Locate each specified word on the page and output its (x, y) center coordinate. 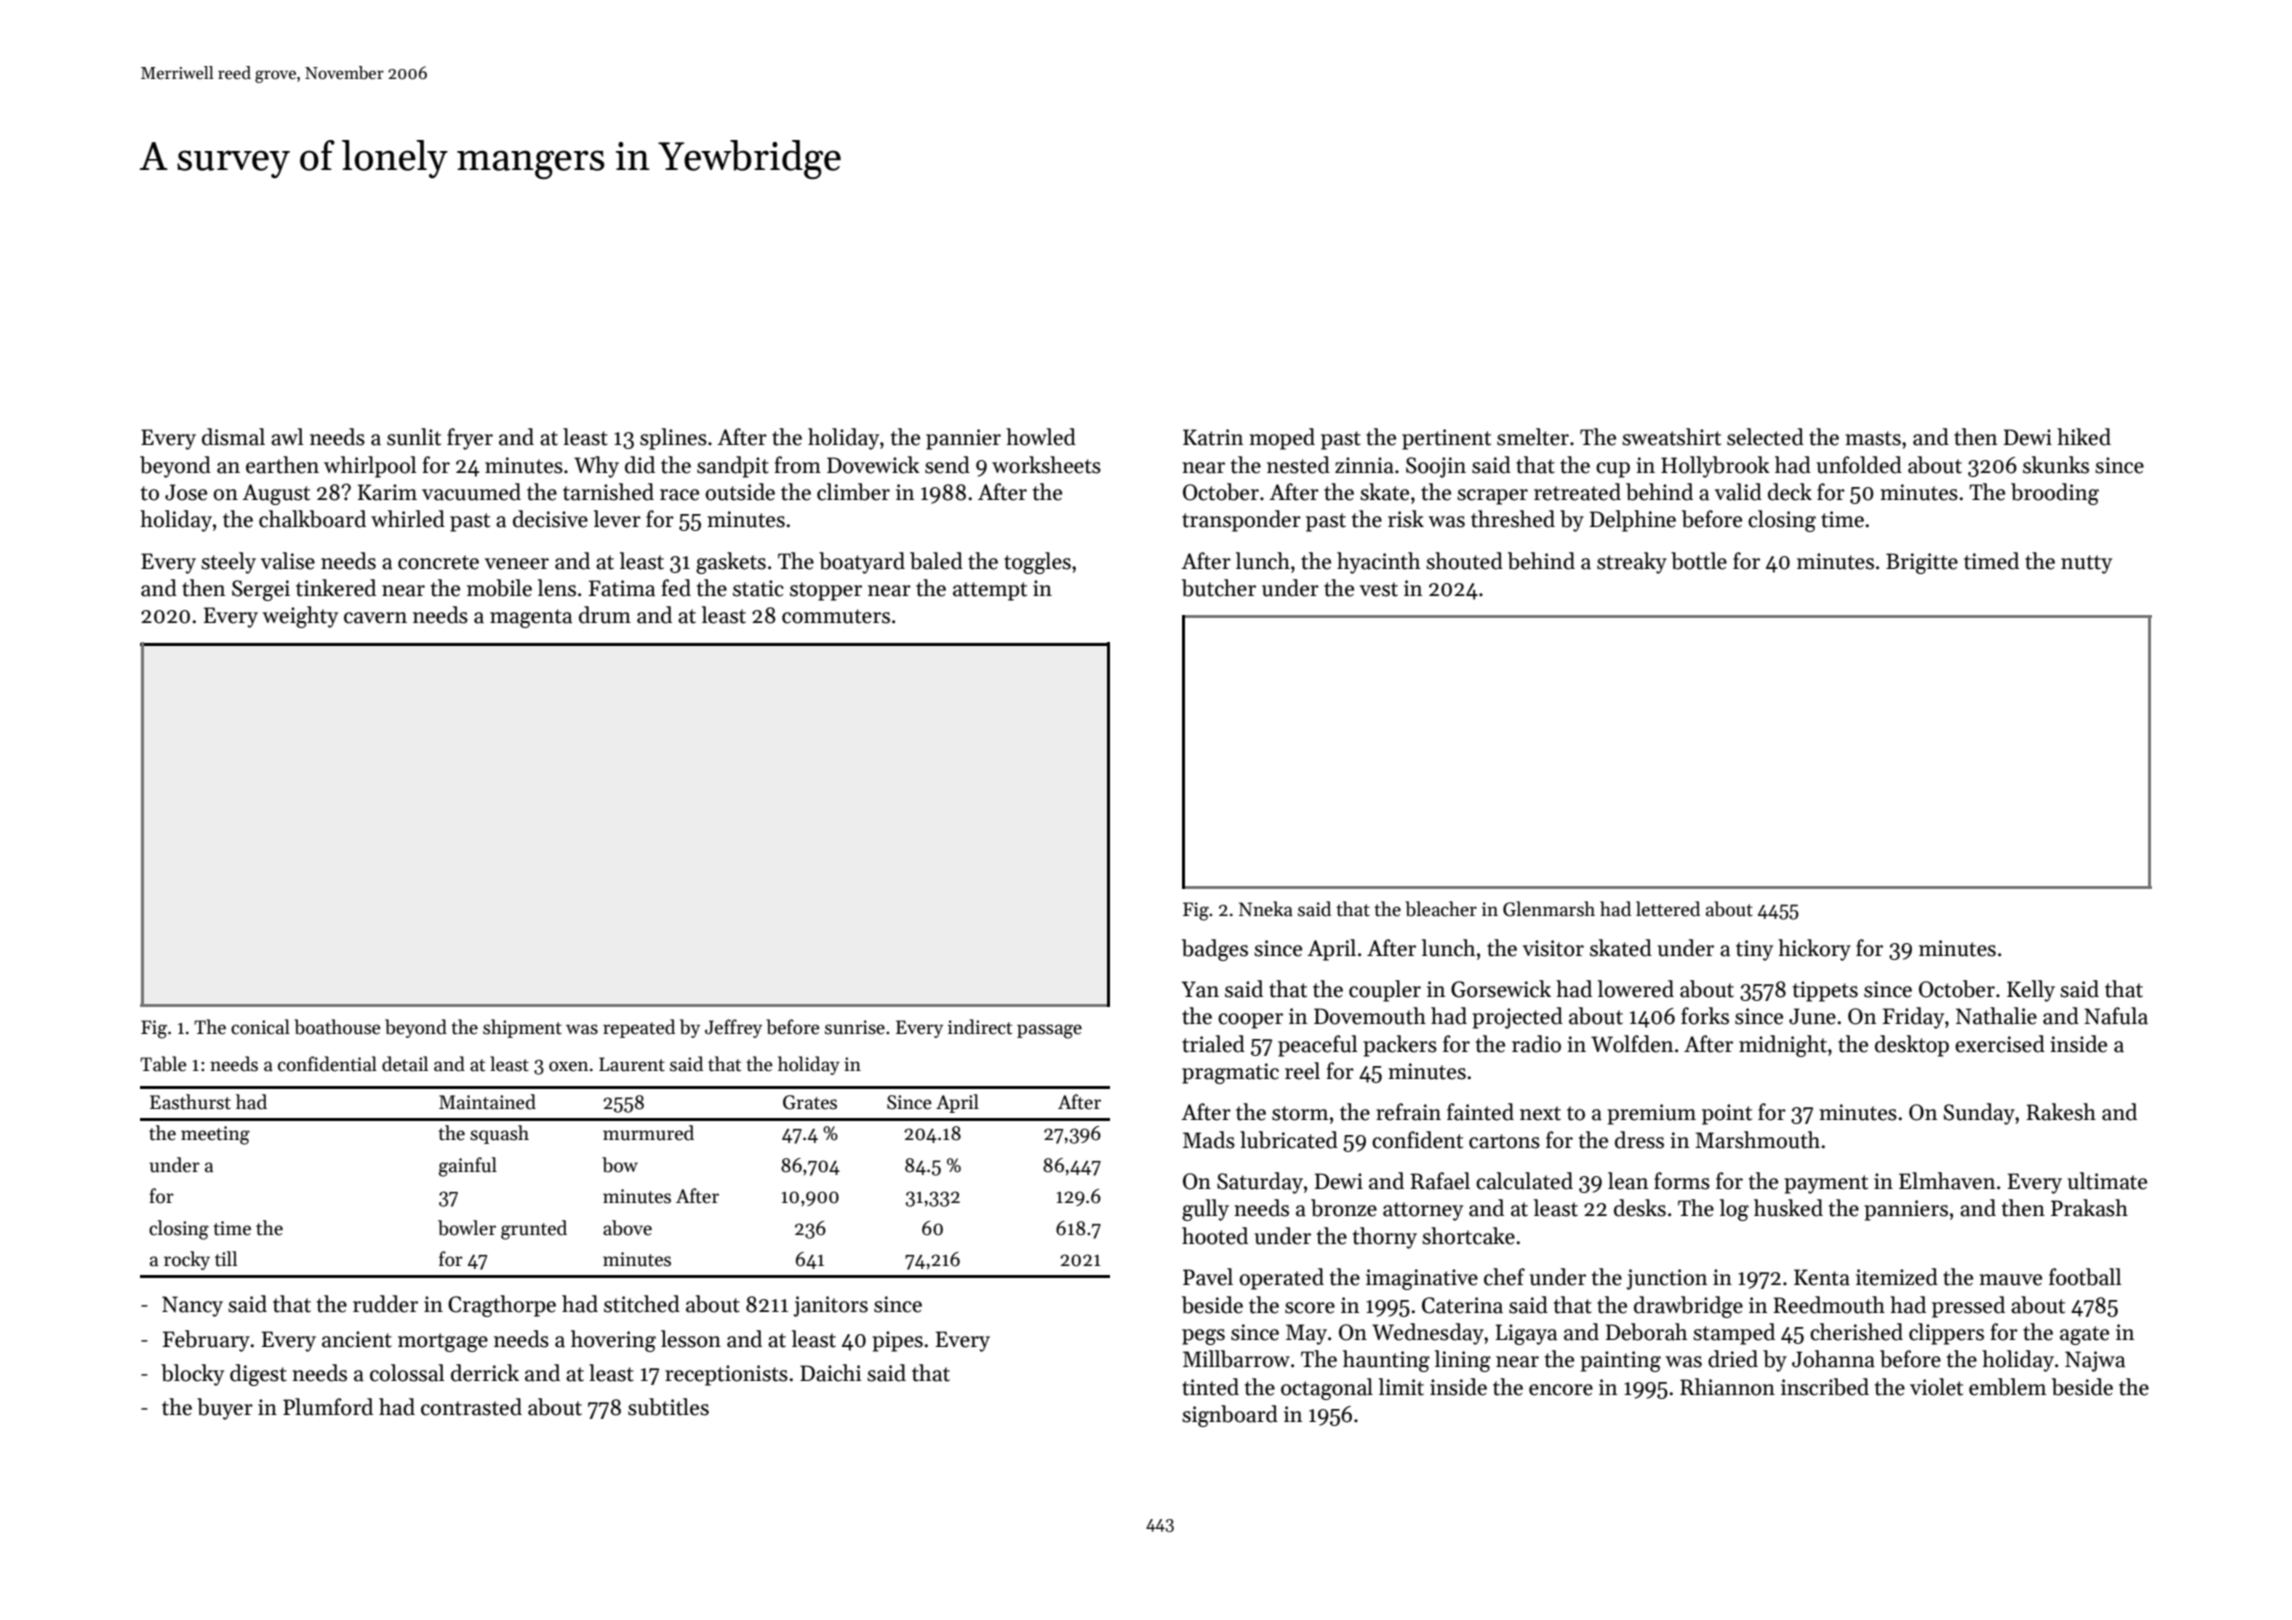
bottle (1699, 561)
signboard (1230, 1416)
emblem (2007, 1387)
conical (260, 1027)
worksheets (1046, 465)
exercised (2000, 1044)
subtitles (668, 1407)
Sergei (261, 590)
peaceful (1317, 1046)
